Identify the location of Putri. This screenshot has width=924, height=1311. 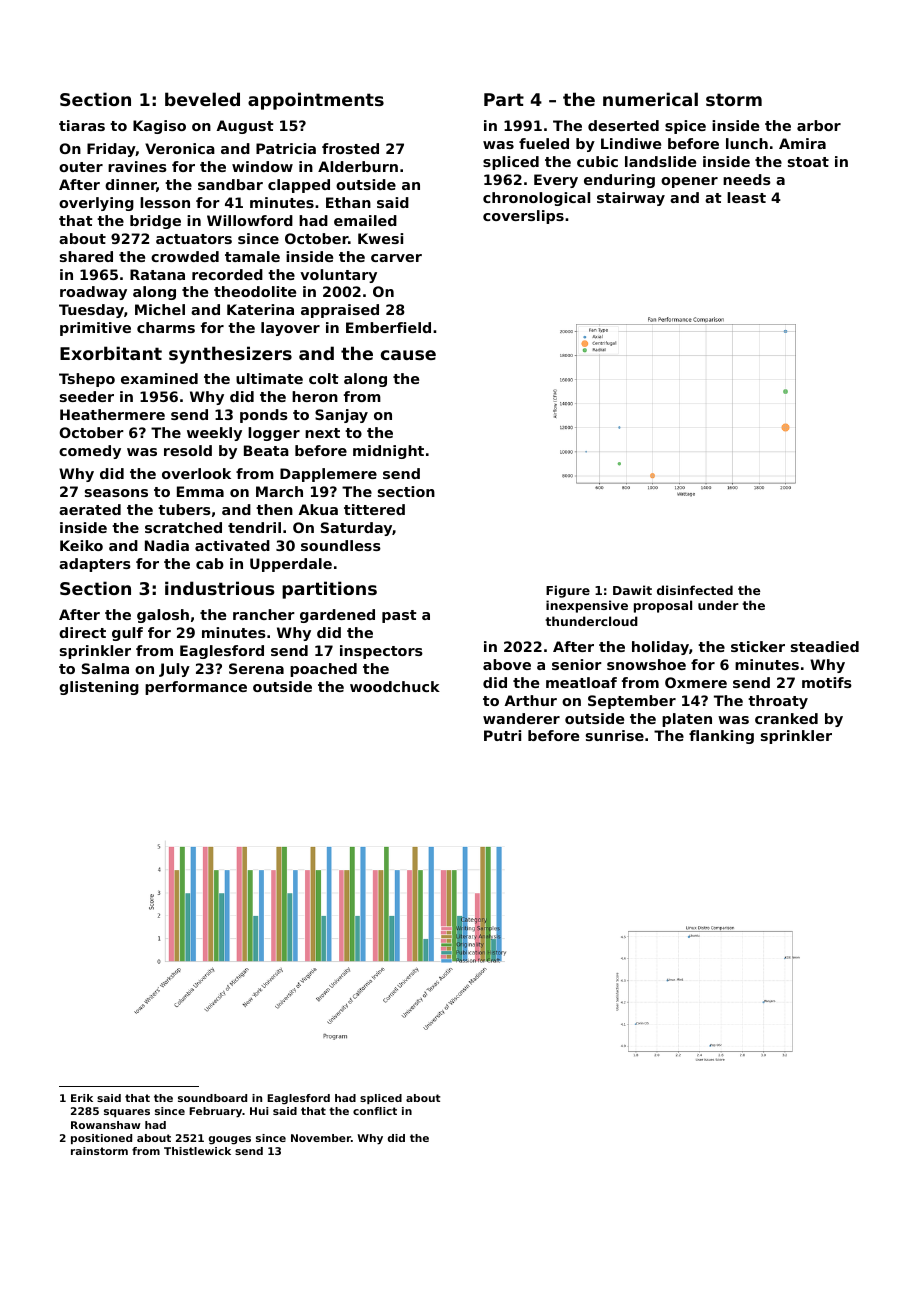
(502, 735).
